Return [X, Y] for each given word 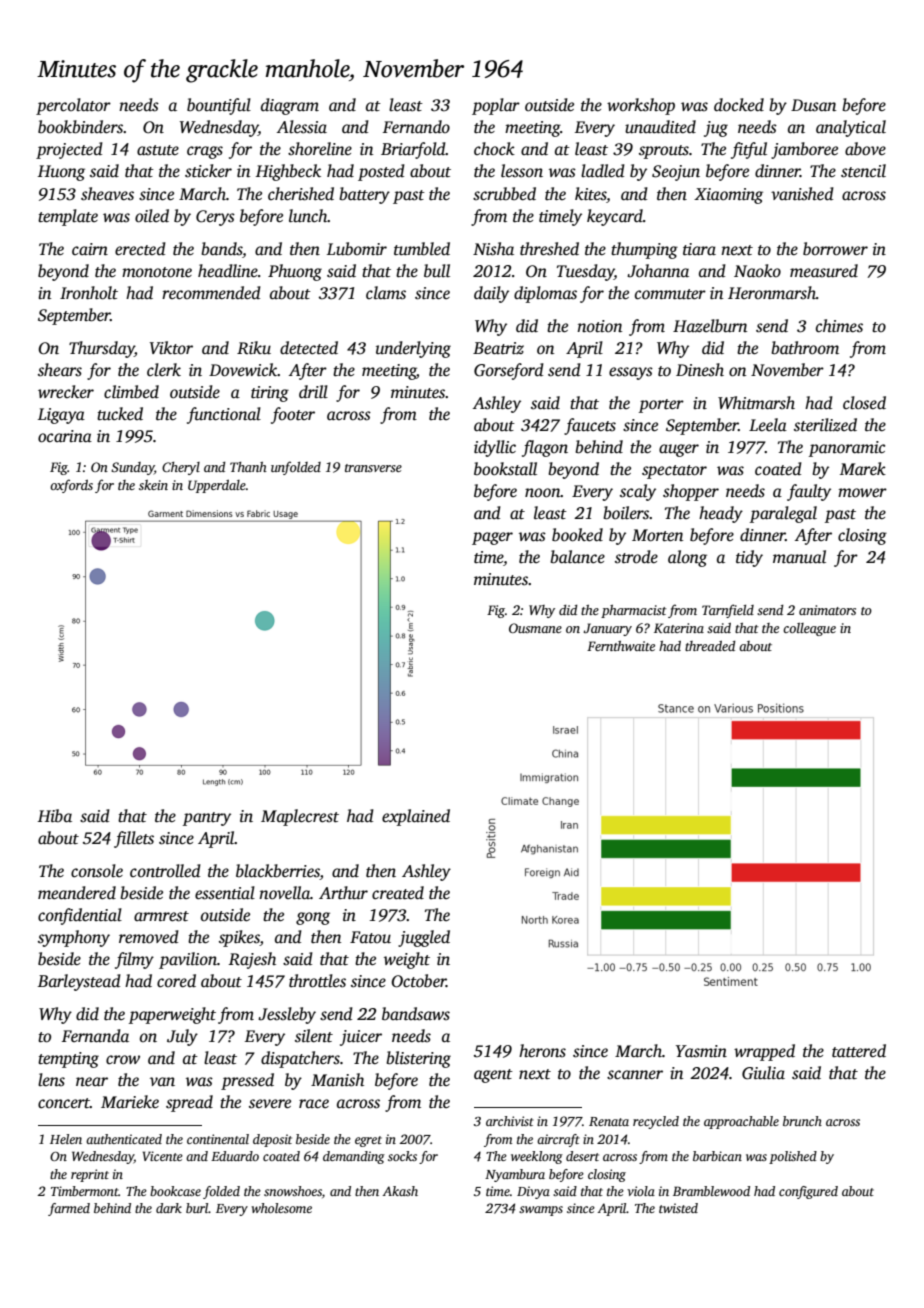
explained [416, 817]
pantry [207, 819]
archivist [510, 1121]
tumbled [422, 249]
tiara [699, 249]
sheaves [107, 194]
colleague [809, 629]
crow [123, 1059]
